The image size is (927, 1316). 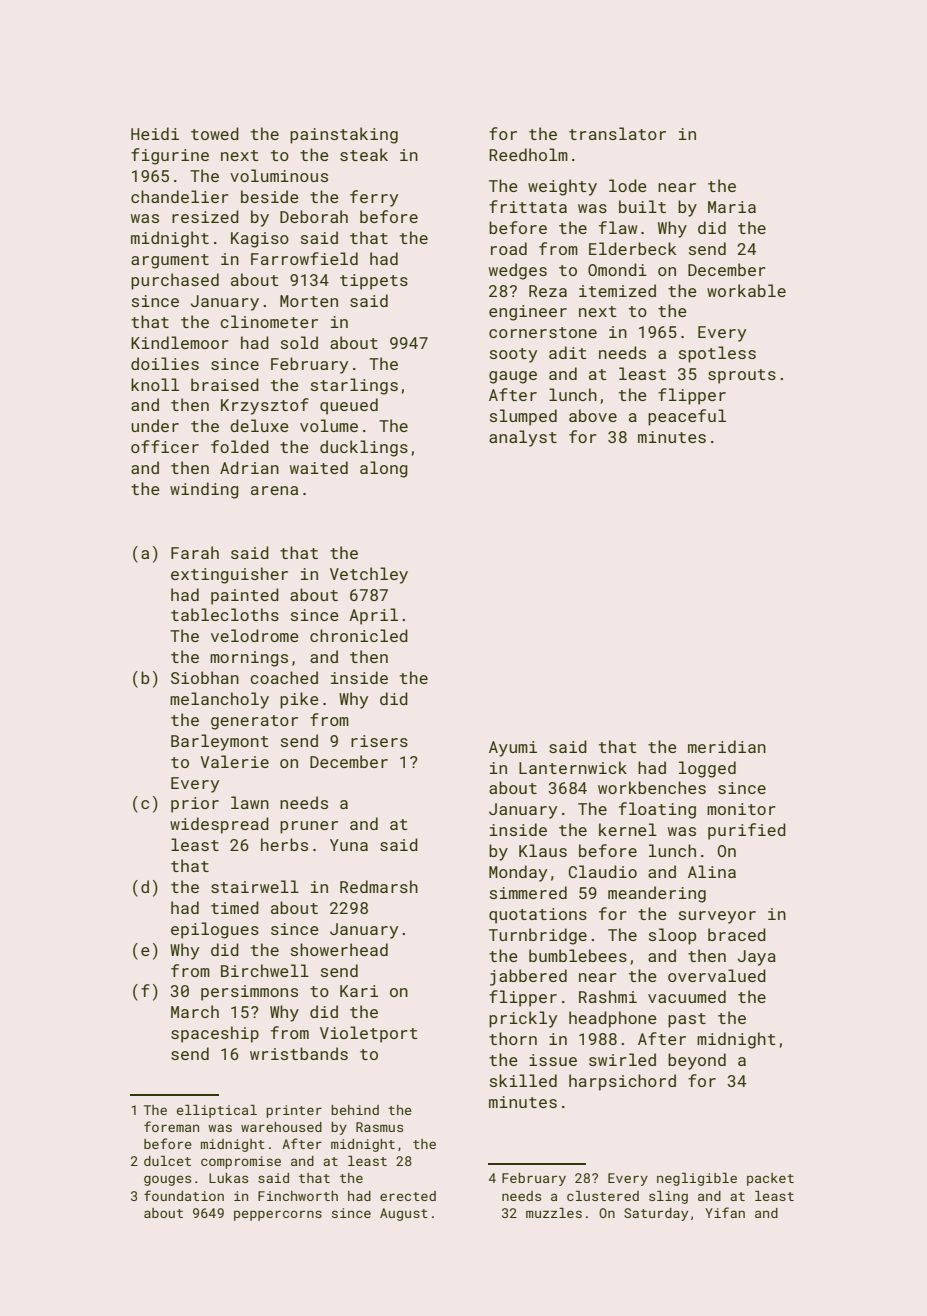 What do you see at coordinates (215, 930) in the image?
I see `epilogues` at bounding box center [215, 930].
